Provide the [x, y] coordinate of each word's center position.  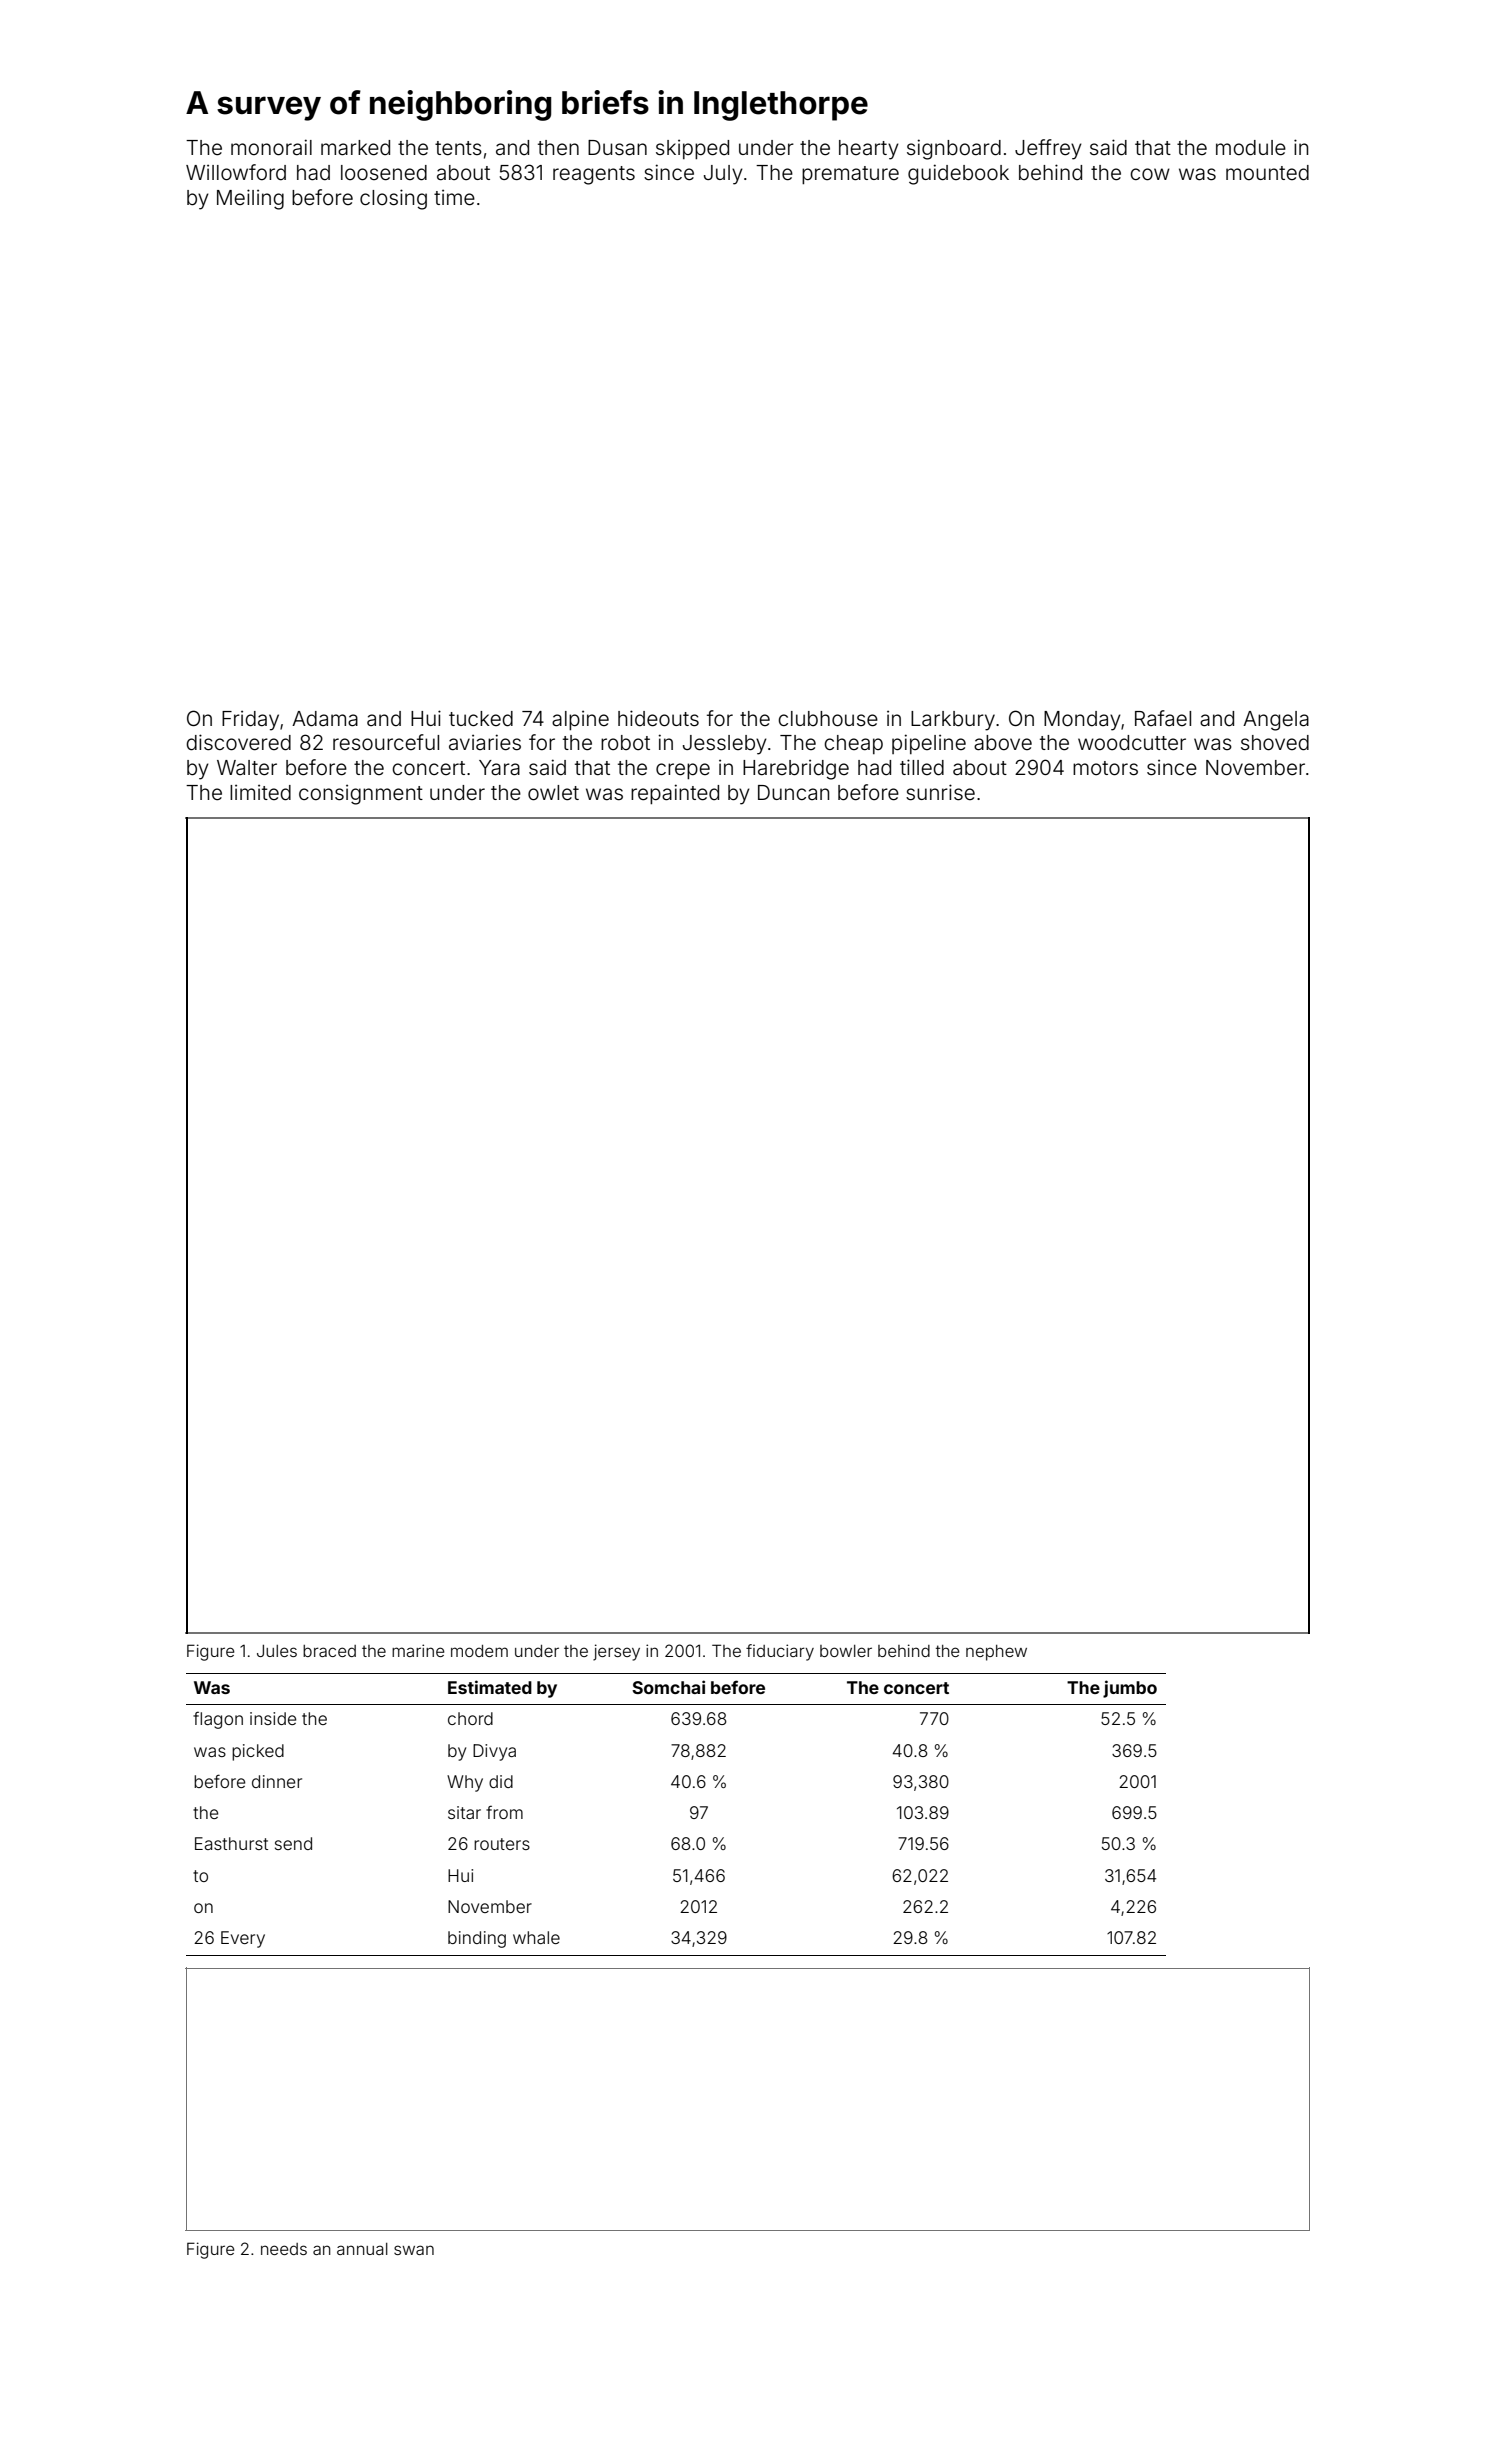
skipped [692, 149]
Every [243, 1939]
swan [414, 2250]
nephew [996, 1653]
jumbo [1130, 1689]
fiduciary [780, 1652]
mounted [1267, 173]
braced [329, 1651]
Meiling [250, 199]
